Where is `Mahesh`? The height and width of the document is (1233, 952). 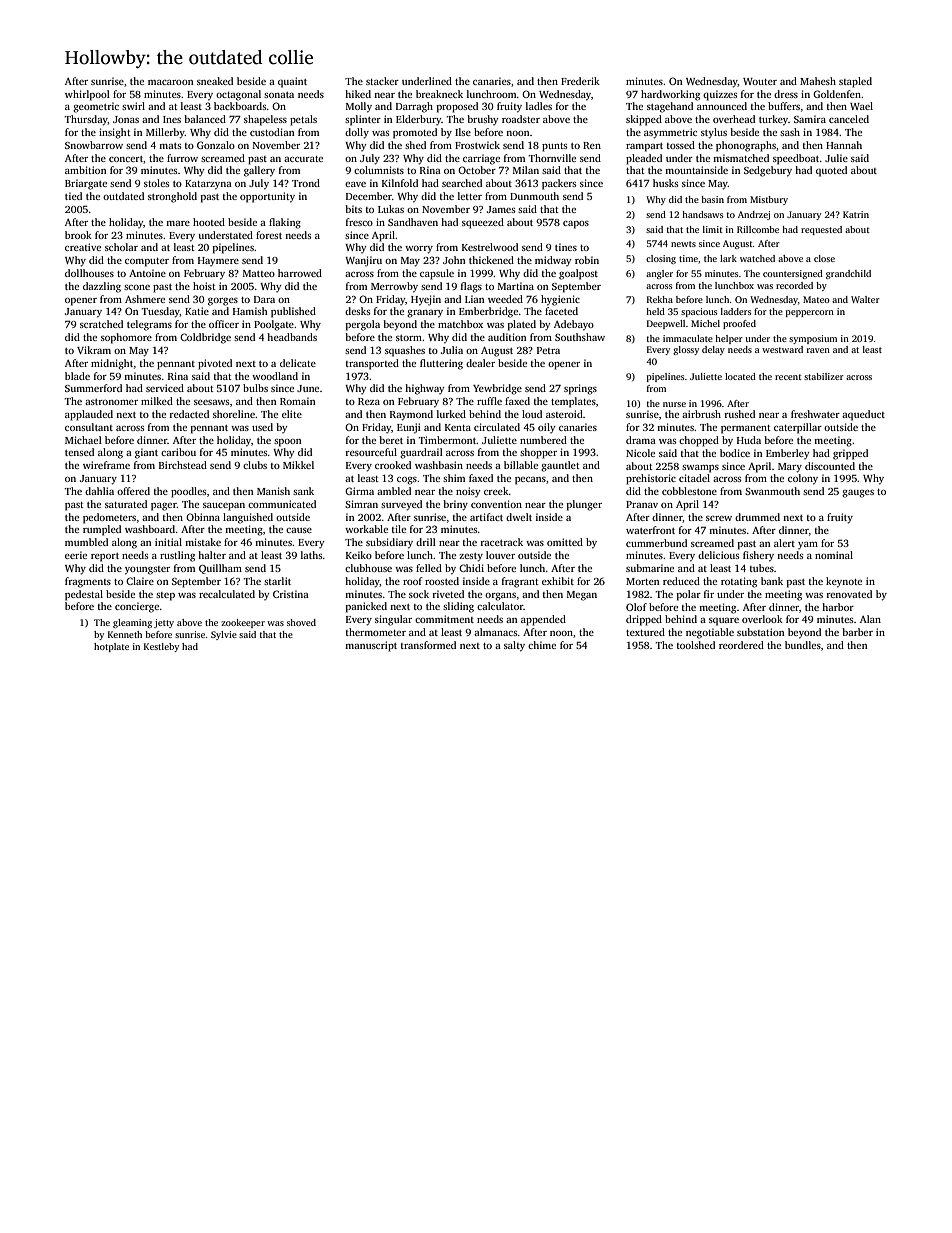
Mahesh is located at coordinates (818, 81).
